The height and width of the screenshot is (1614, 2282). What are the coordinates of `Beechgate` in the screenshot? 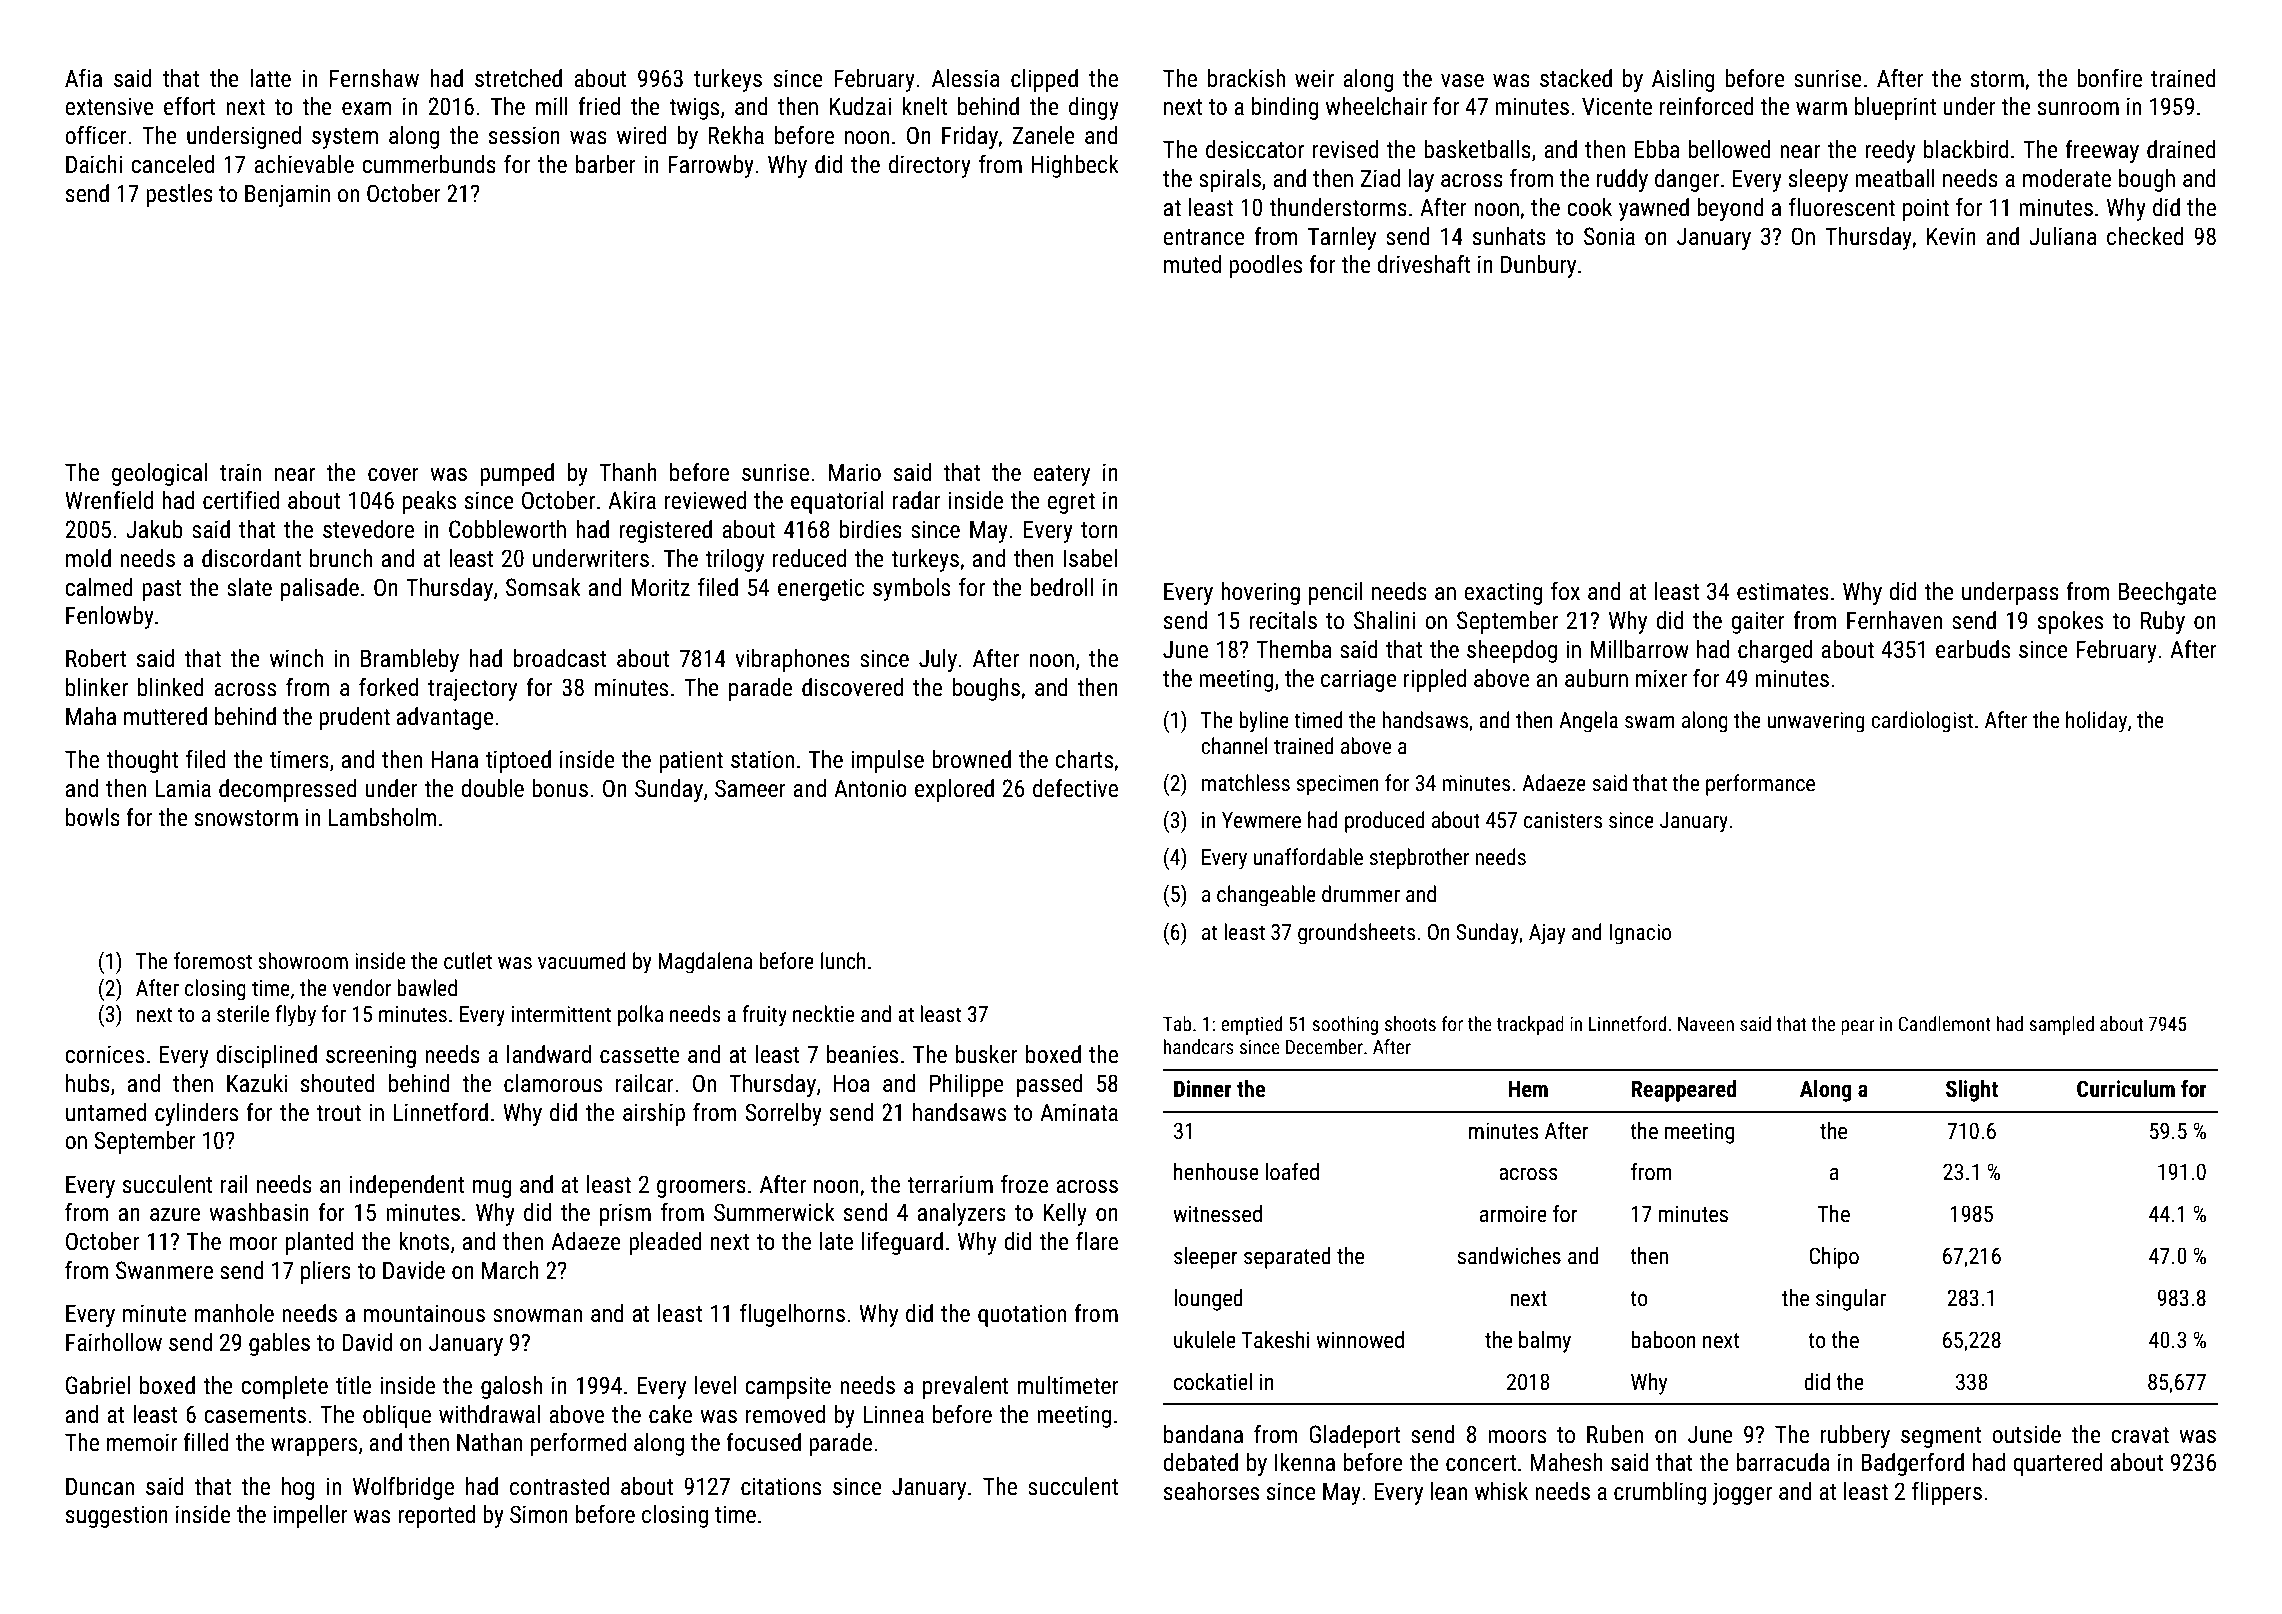 It's located at (2167, 593).
